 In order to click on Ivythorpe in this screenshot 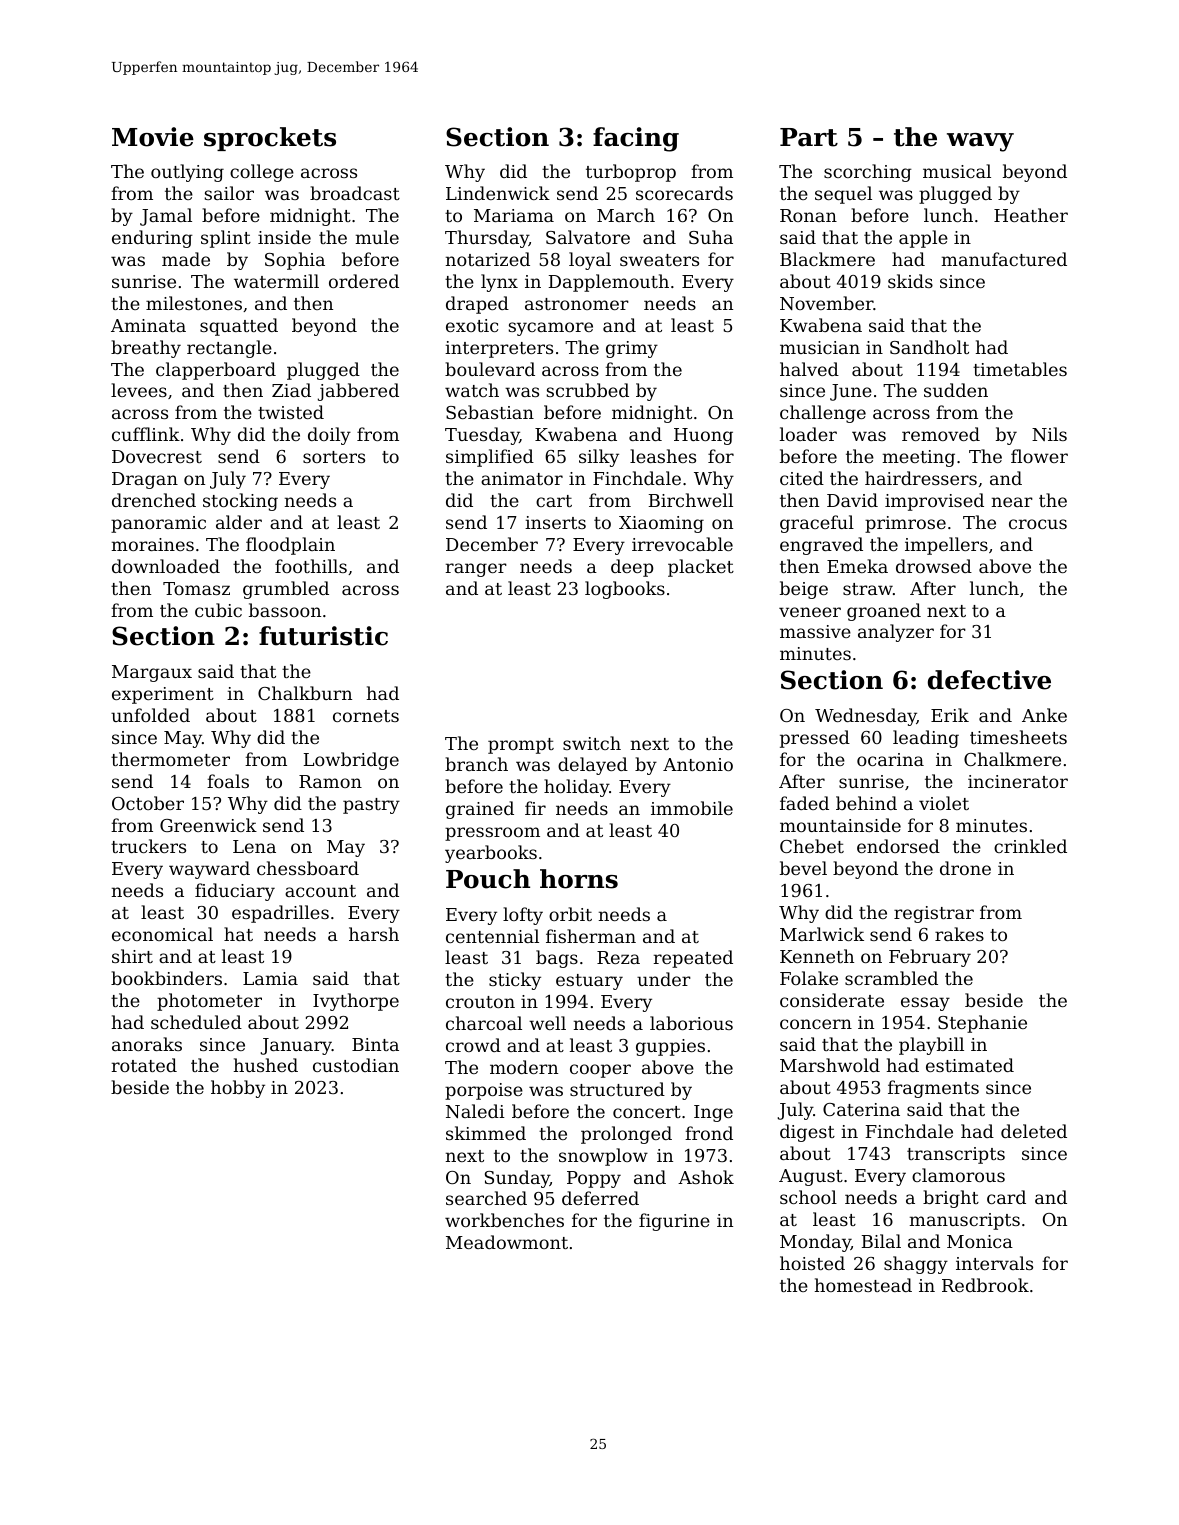, I will do `click(356, 1002)`.
